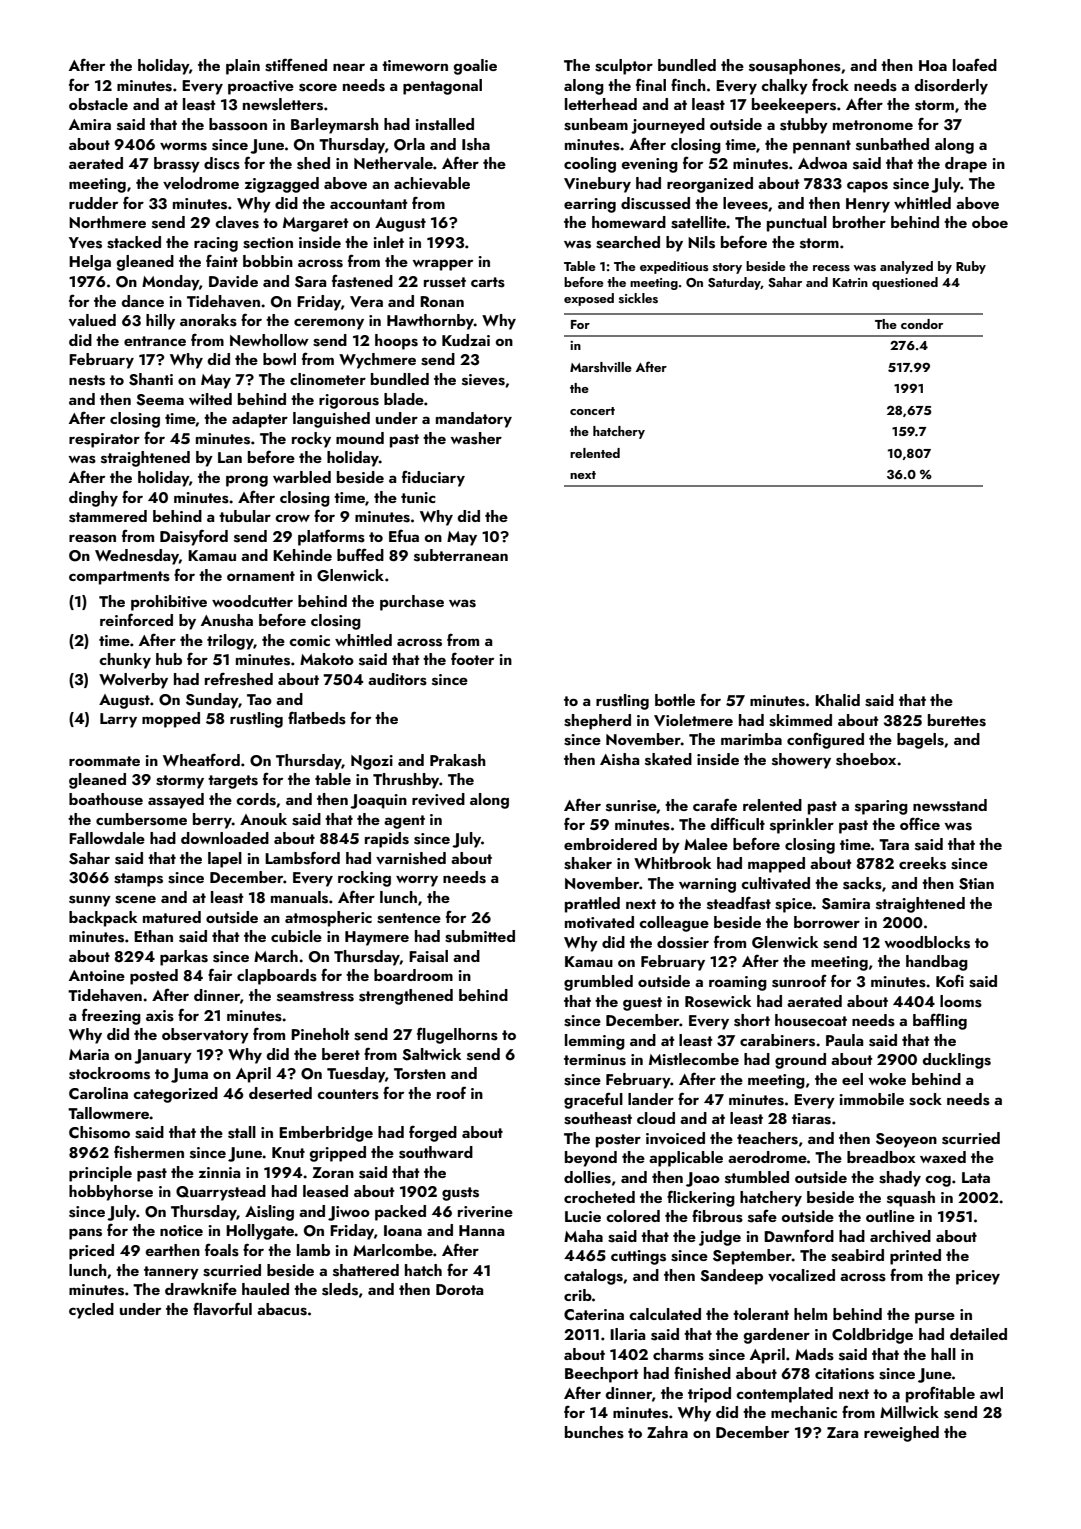  I want to click on loafed, so click(975, 64).
